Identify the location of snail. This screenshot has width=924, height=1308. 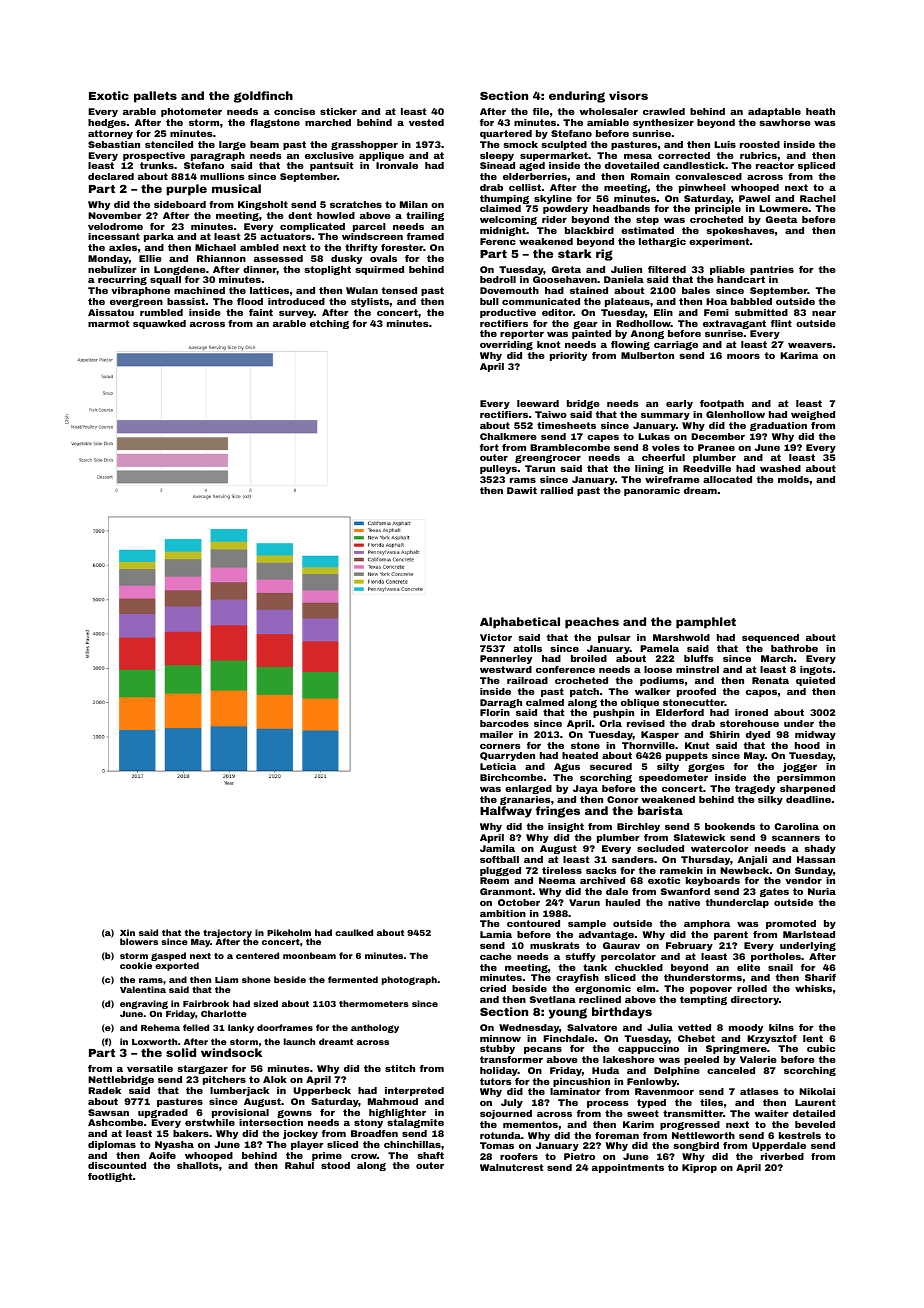
(780, 967).
